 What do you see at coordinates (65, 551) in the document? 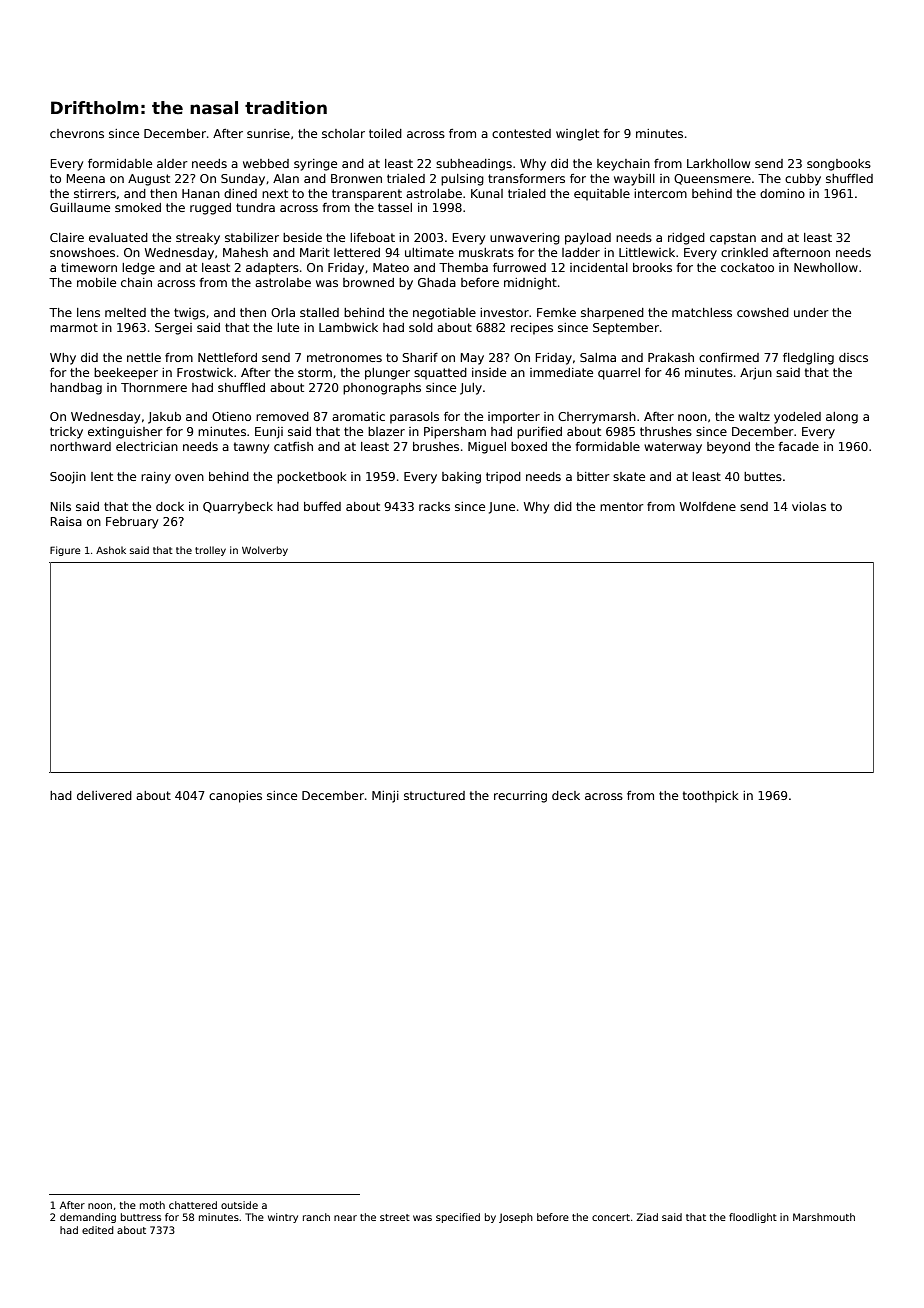
I see `Figure` at bounding box center [65, 551].
